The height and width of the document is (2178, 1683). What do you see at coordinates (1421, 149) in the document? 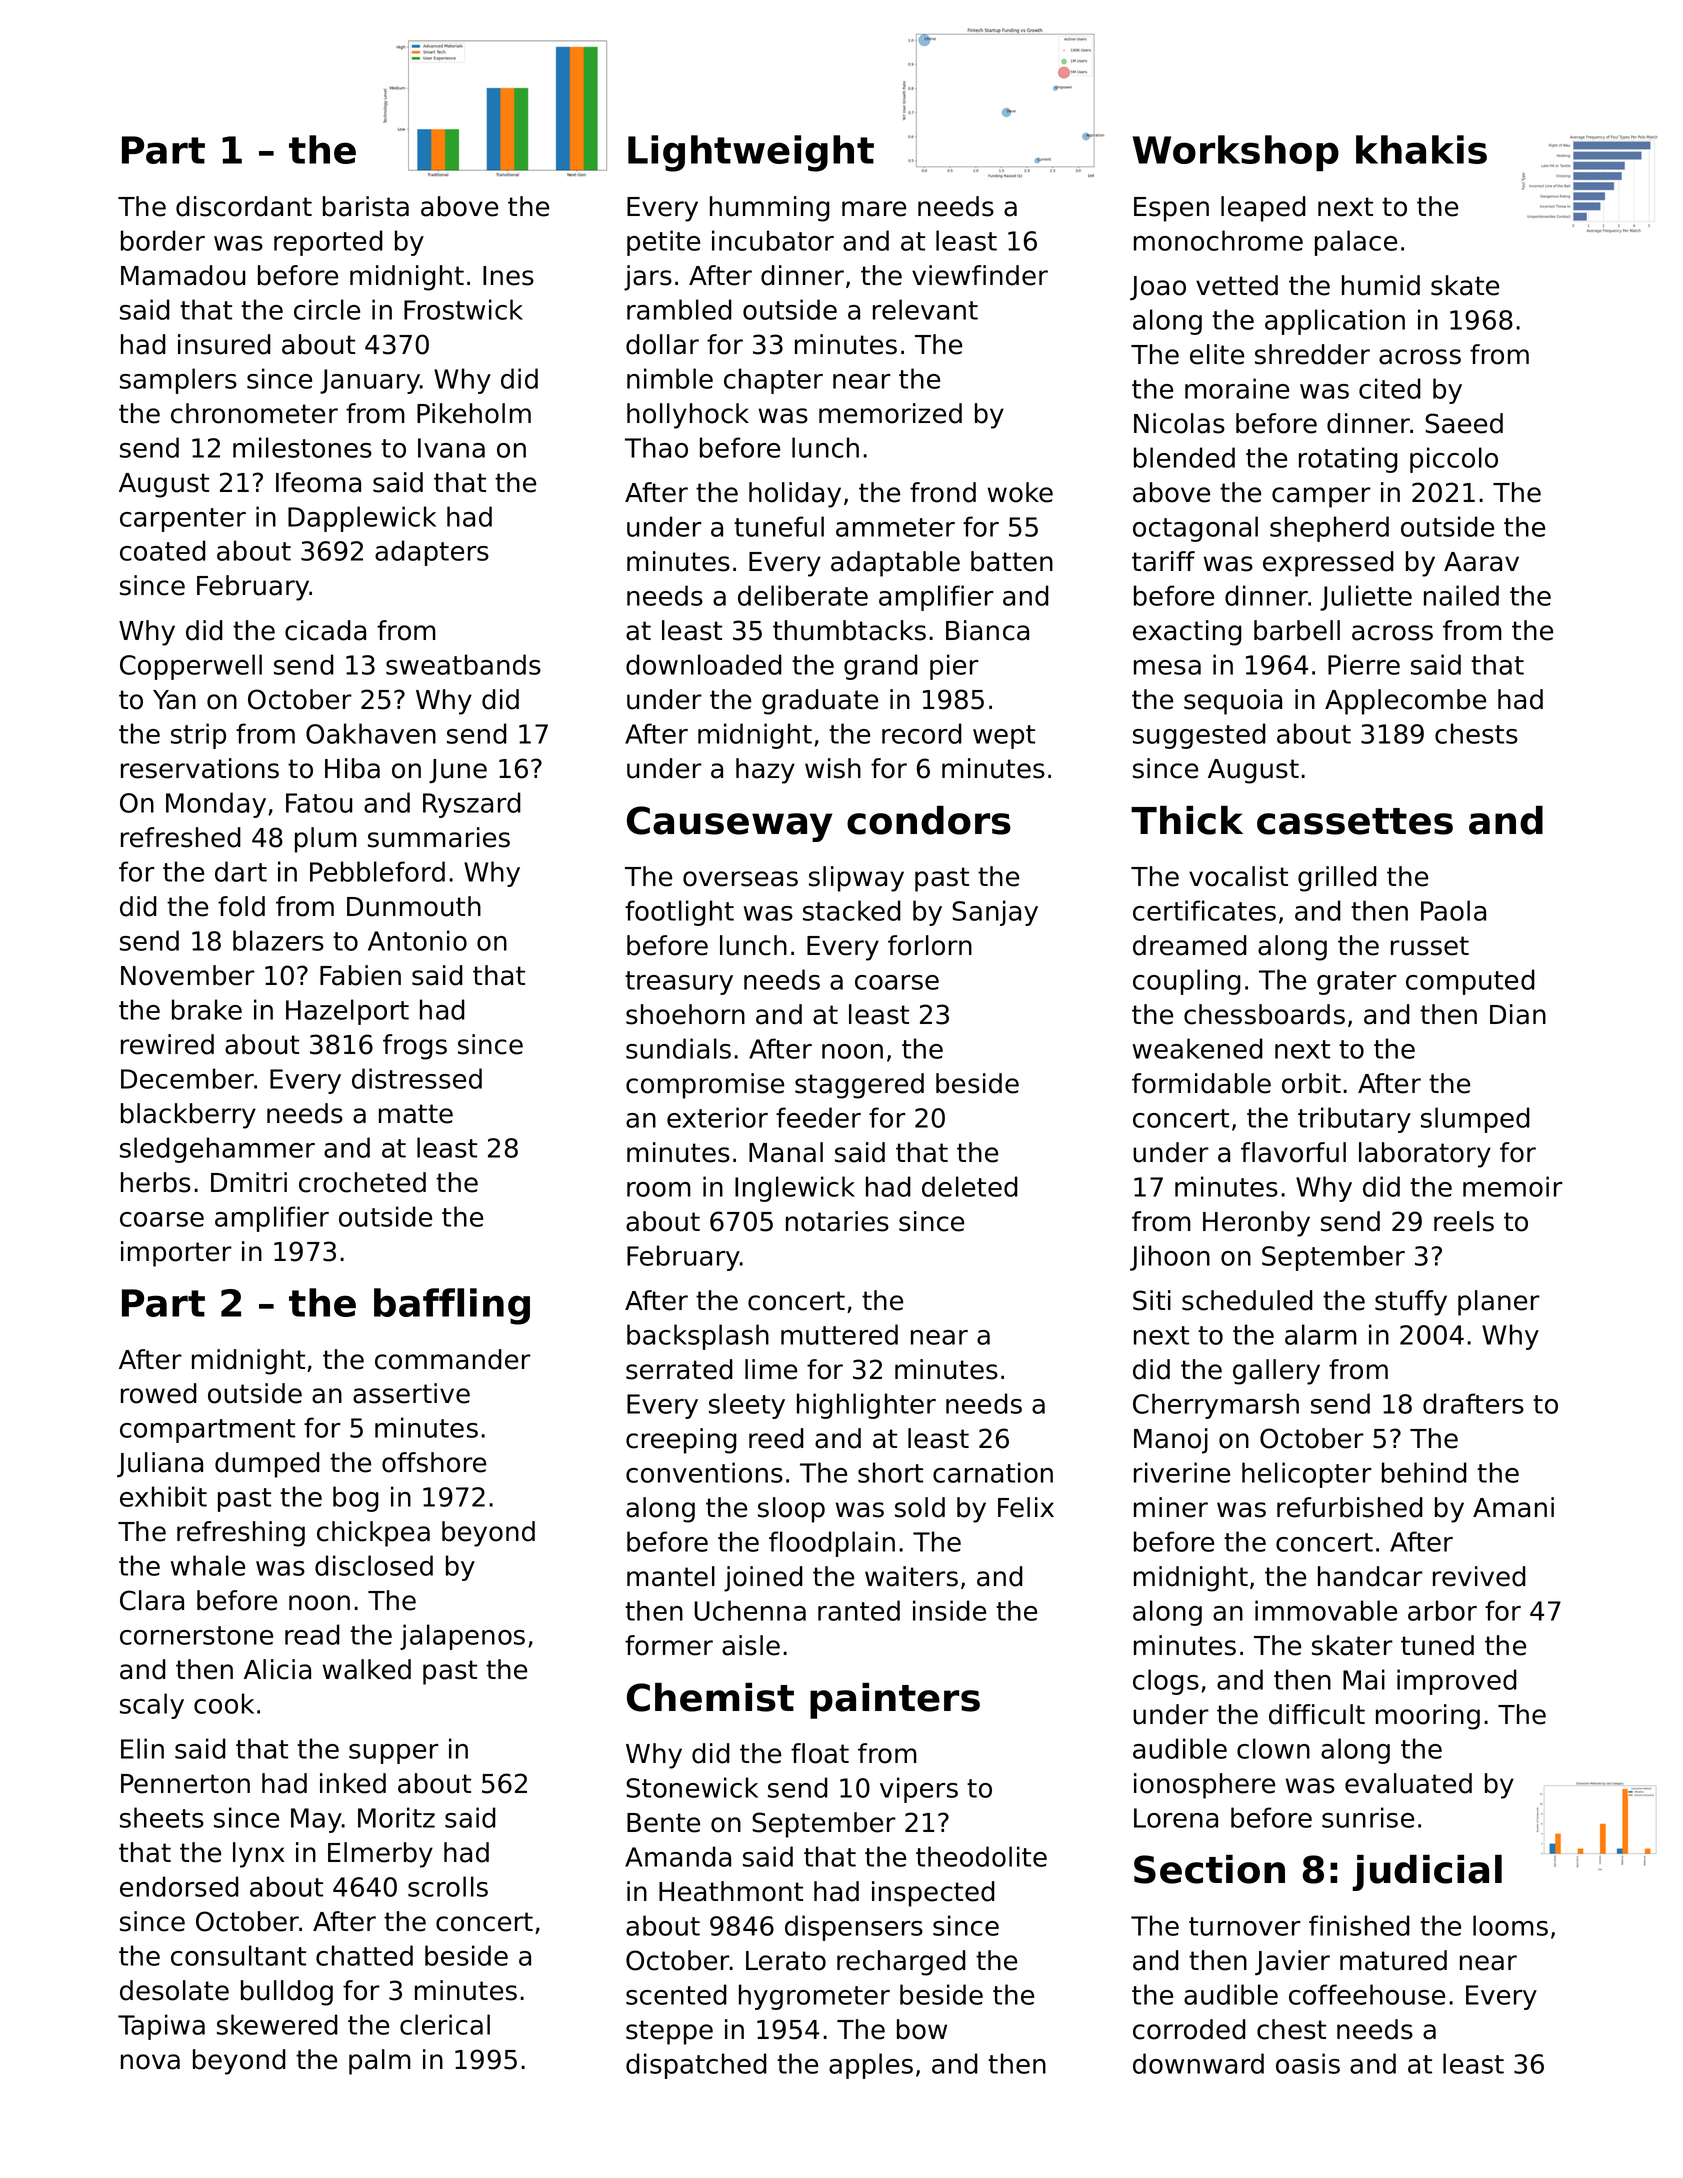
I see `khakis` at bounding box center [1421, 149].
